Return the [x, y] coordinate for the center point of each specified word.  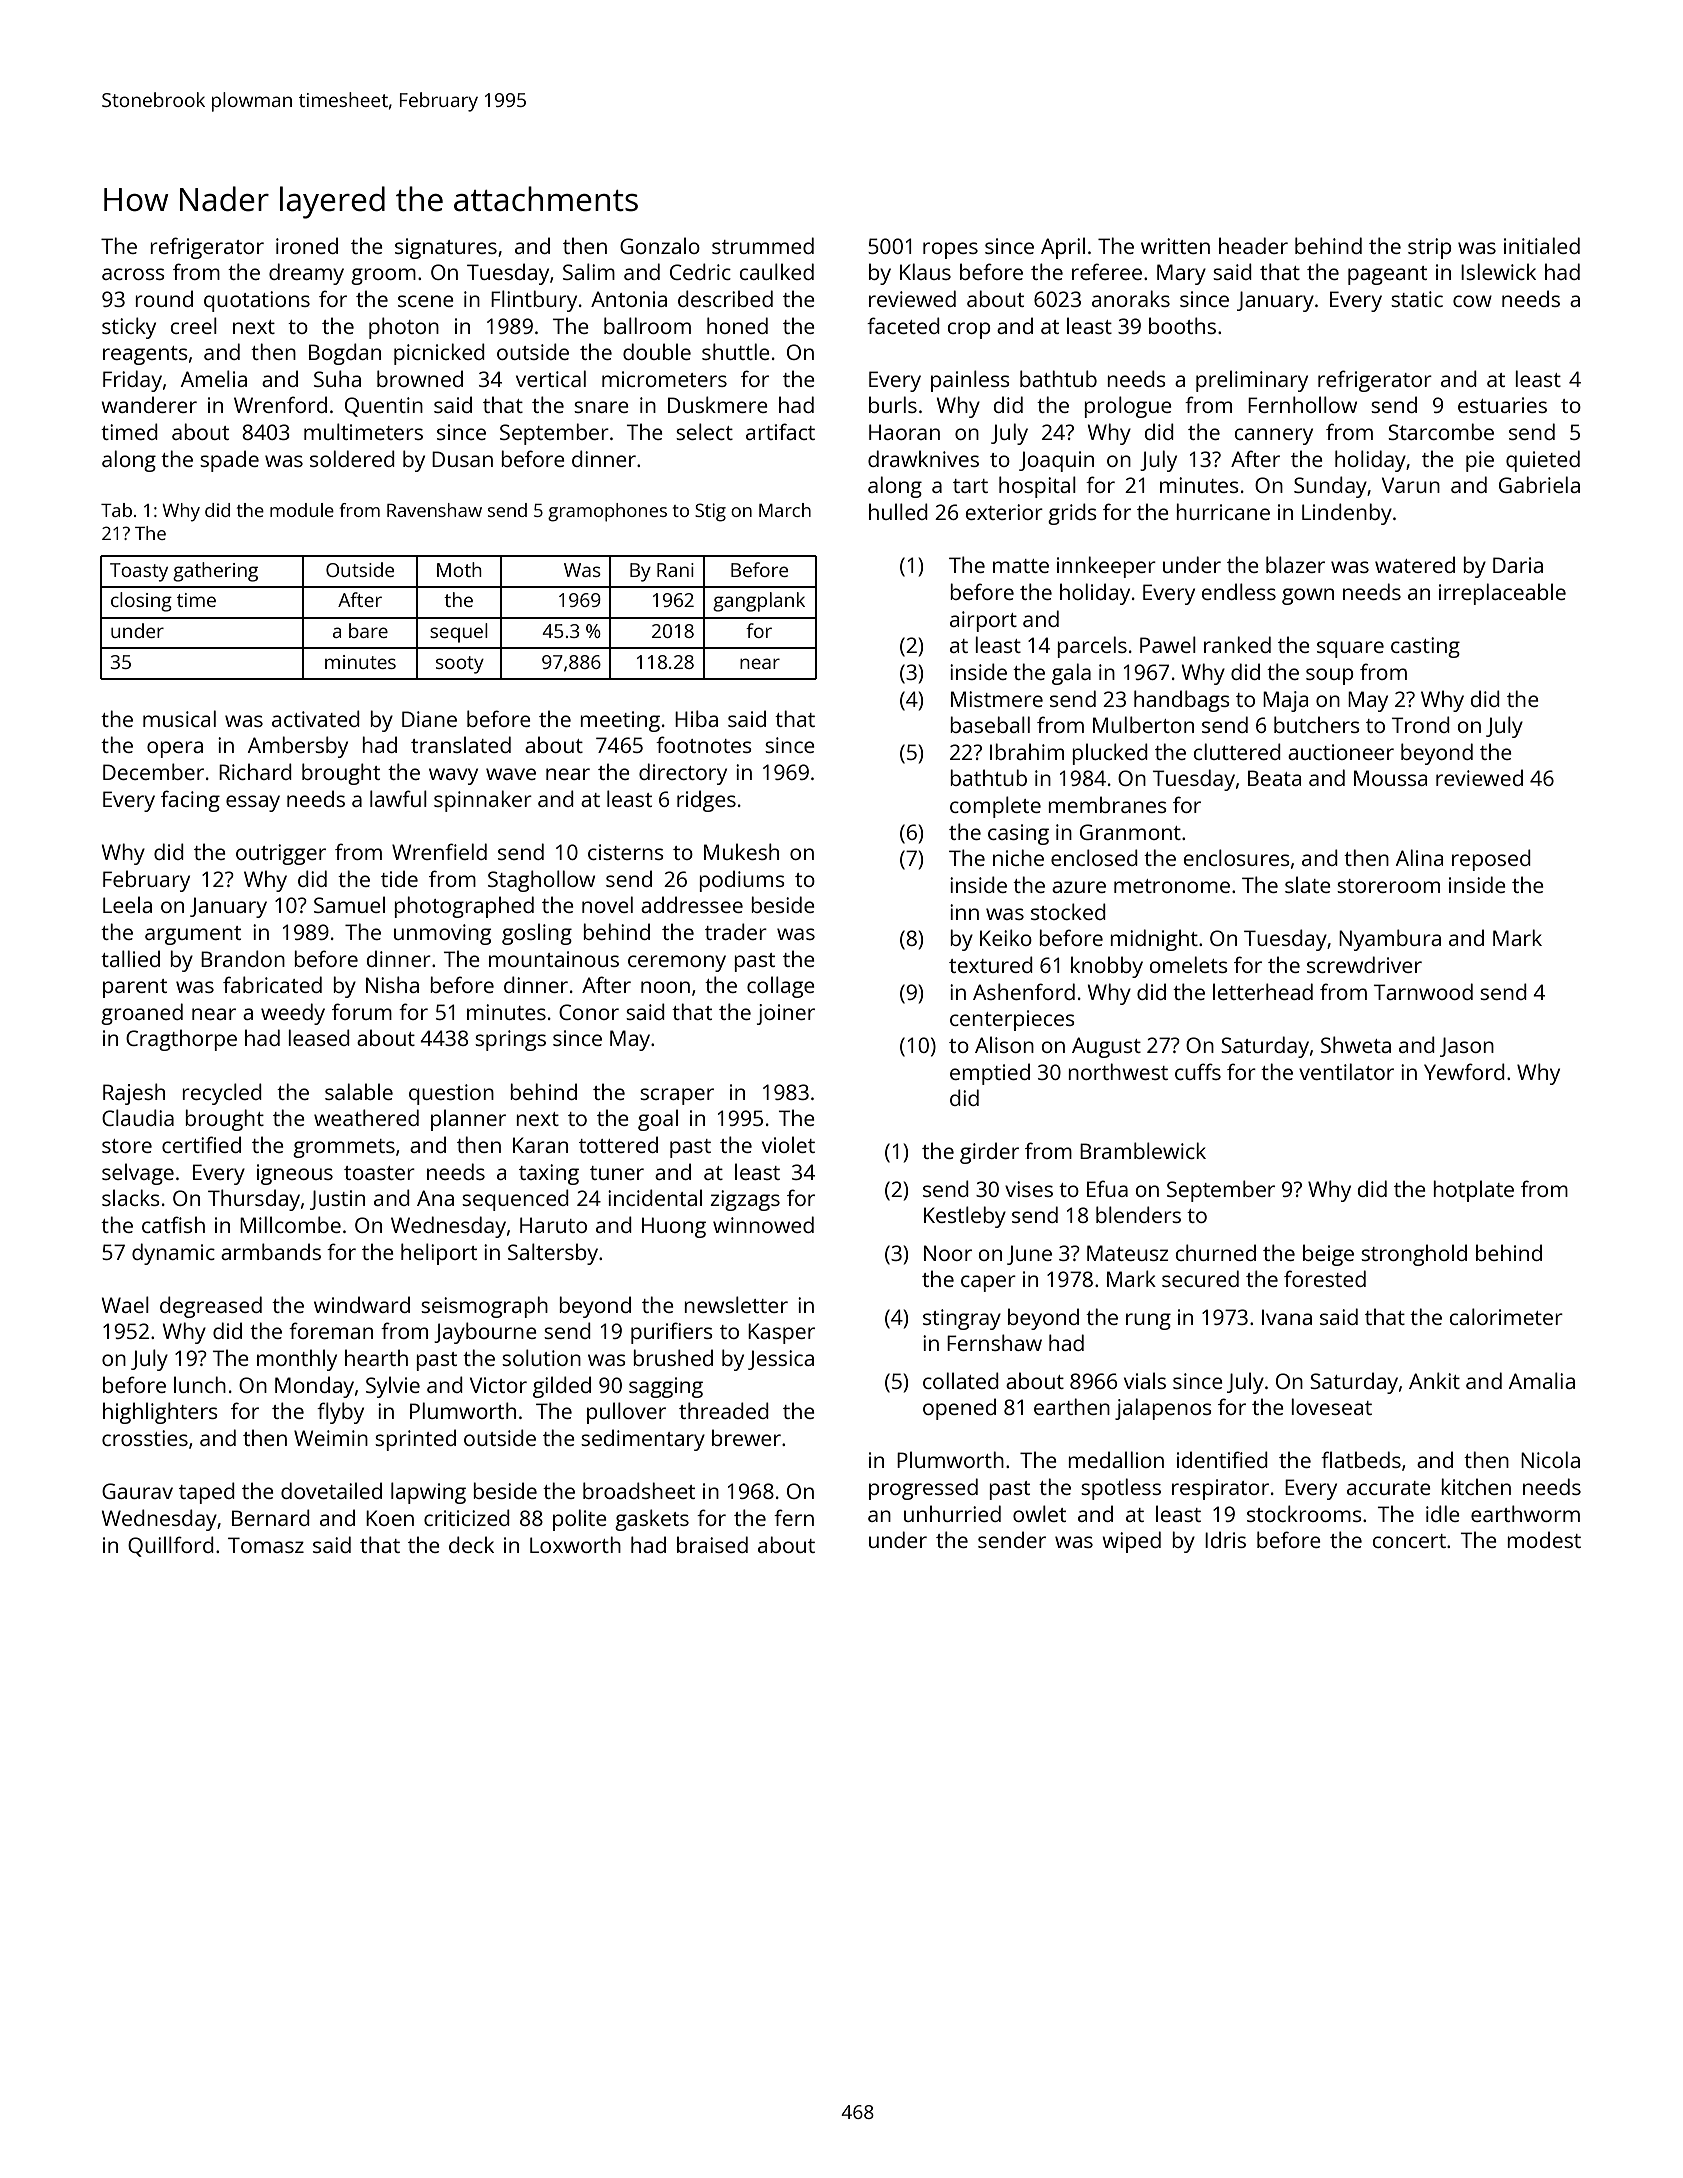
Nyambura [1390, 940]
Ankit [1434, 1380]
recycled [222, 1094]
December [153, 771]
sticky [129, 328]
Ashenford [1024, 991]
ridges [706, 801]
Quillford [171, 1546]
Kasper [781, 1333]
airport [983, 621]
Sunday [1330, 487]
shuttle [736, 351]
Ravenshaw [434, 510]
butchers [1317, 724]
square [1350, 649]
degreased [211, 1307]
